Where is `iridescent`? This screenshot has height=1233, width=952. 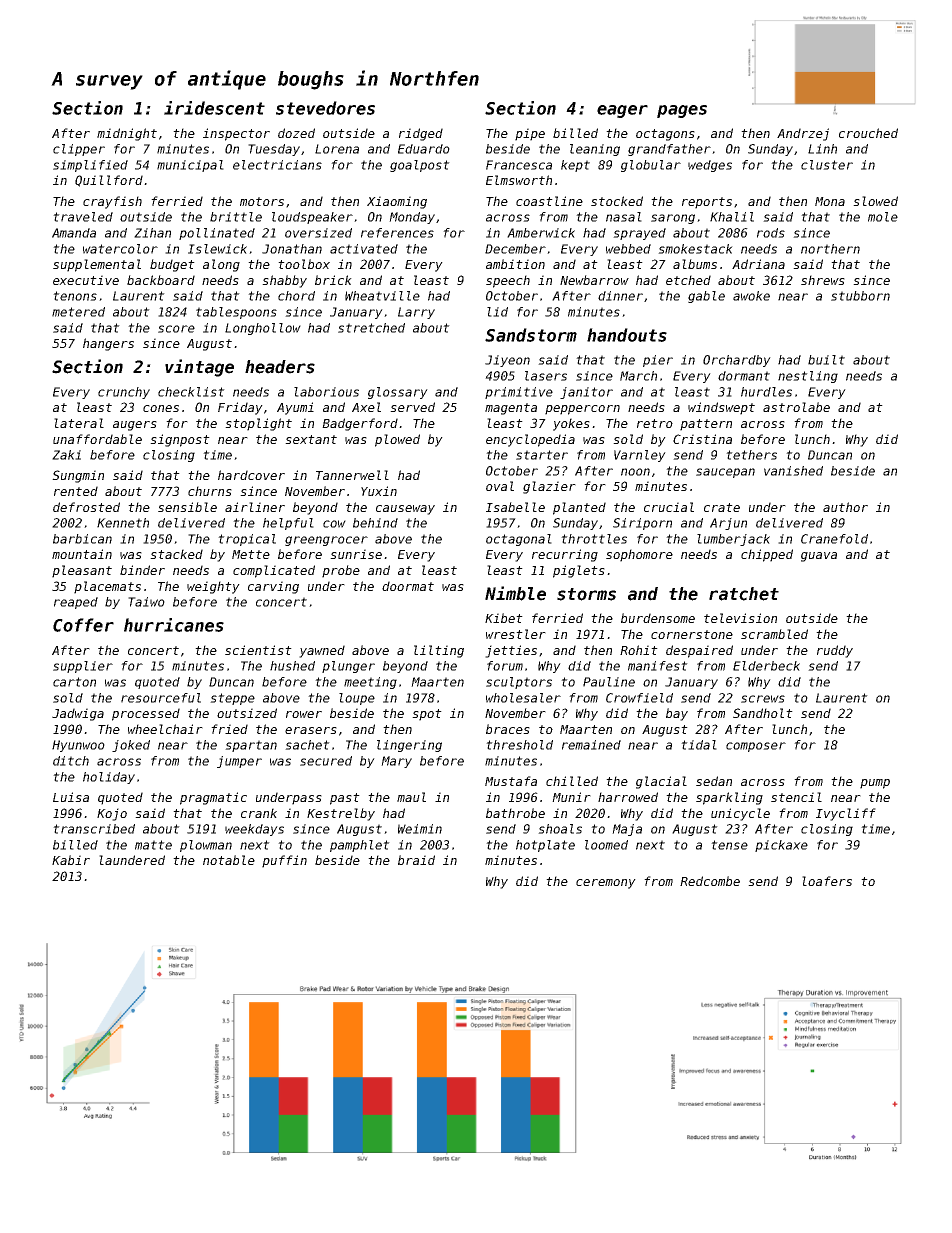
iridescent is located at coordinates (214, 108).
